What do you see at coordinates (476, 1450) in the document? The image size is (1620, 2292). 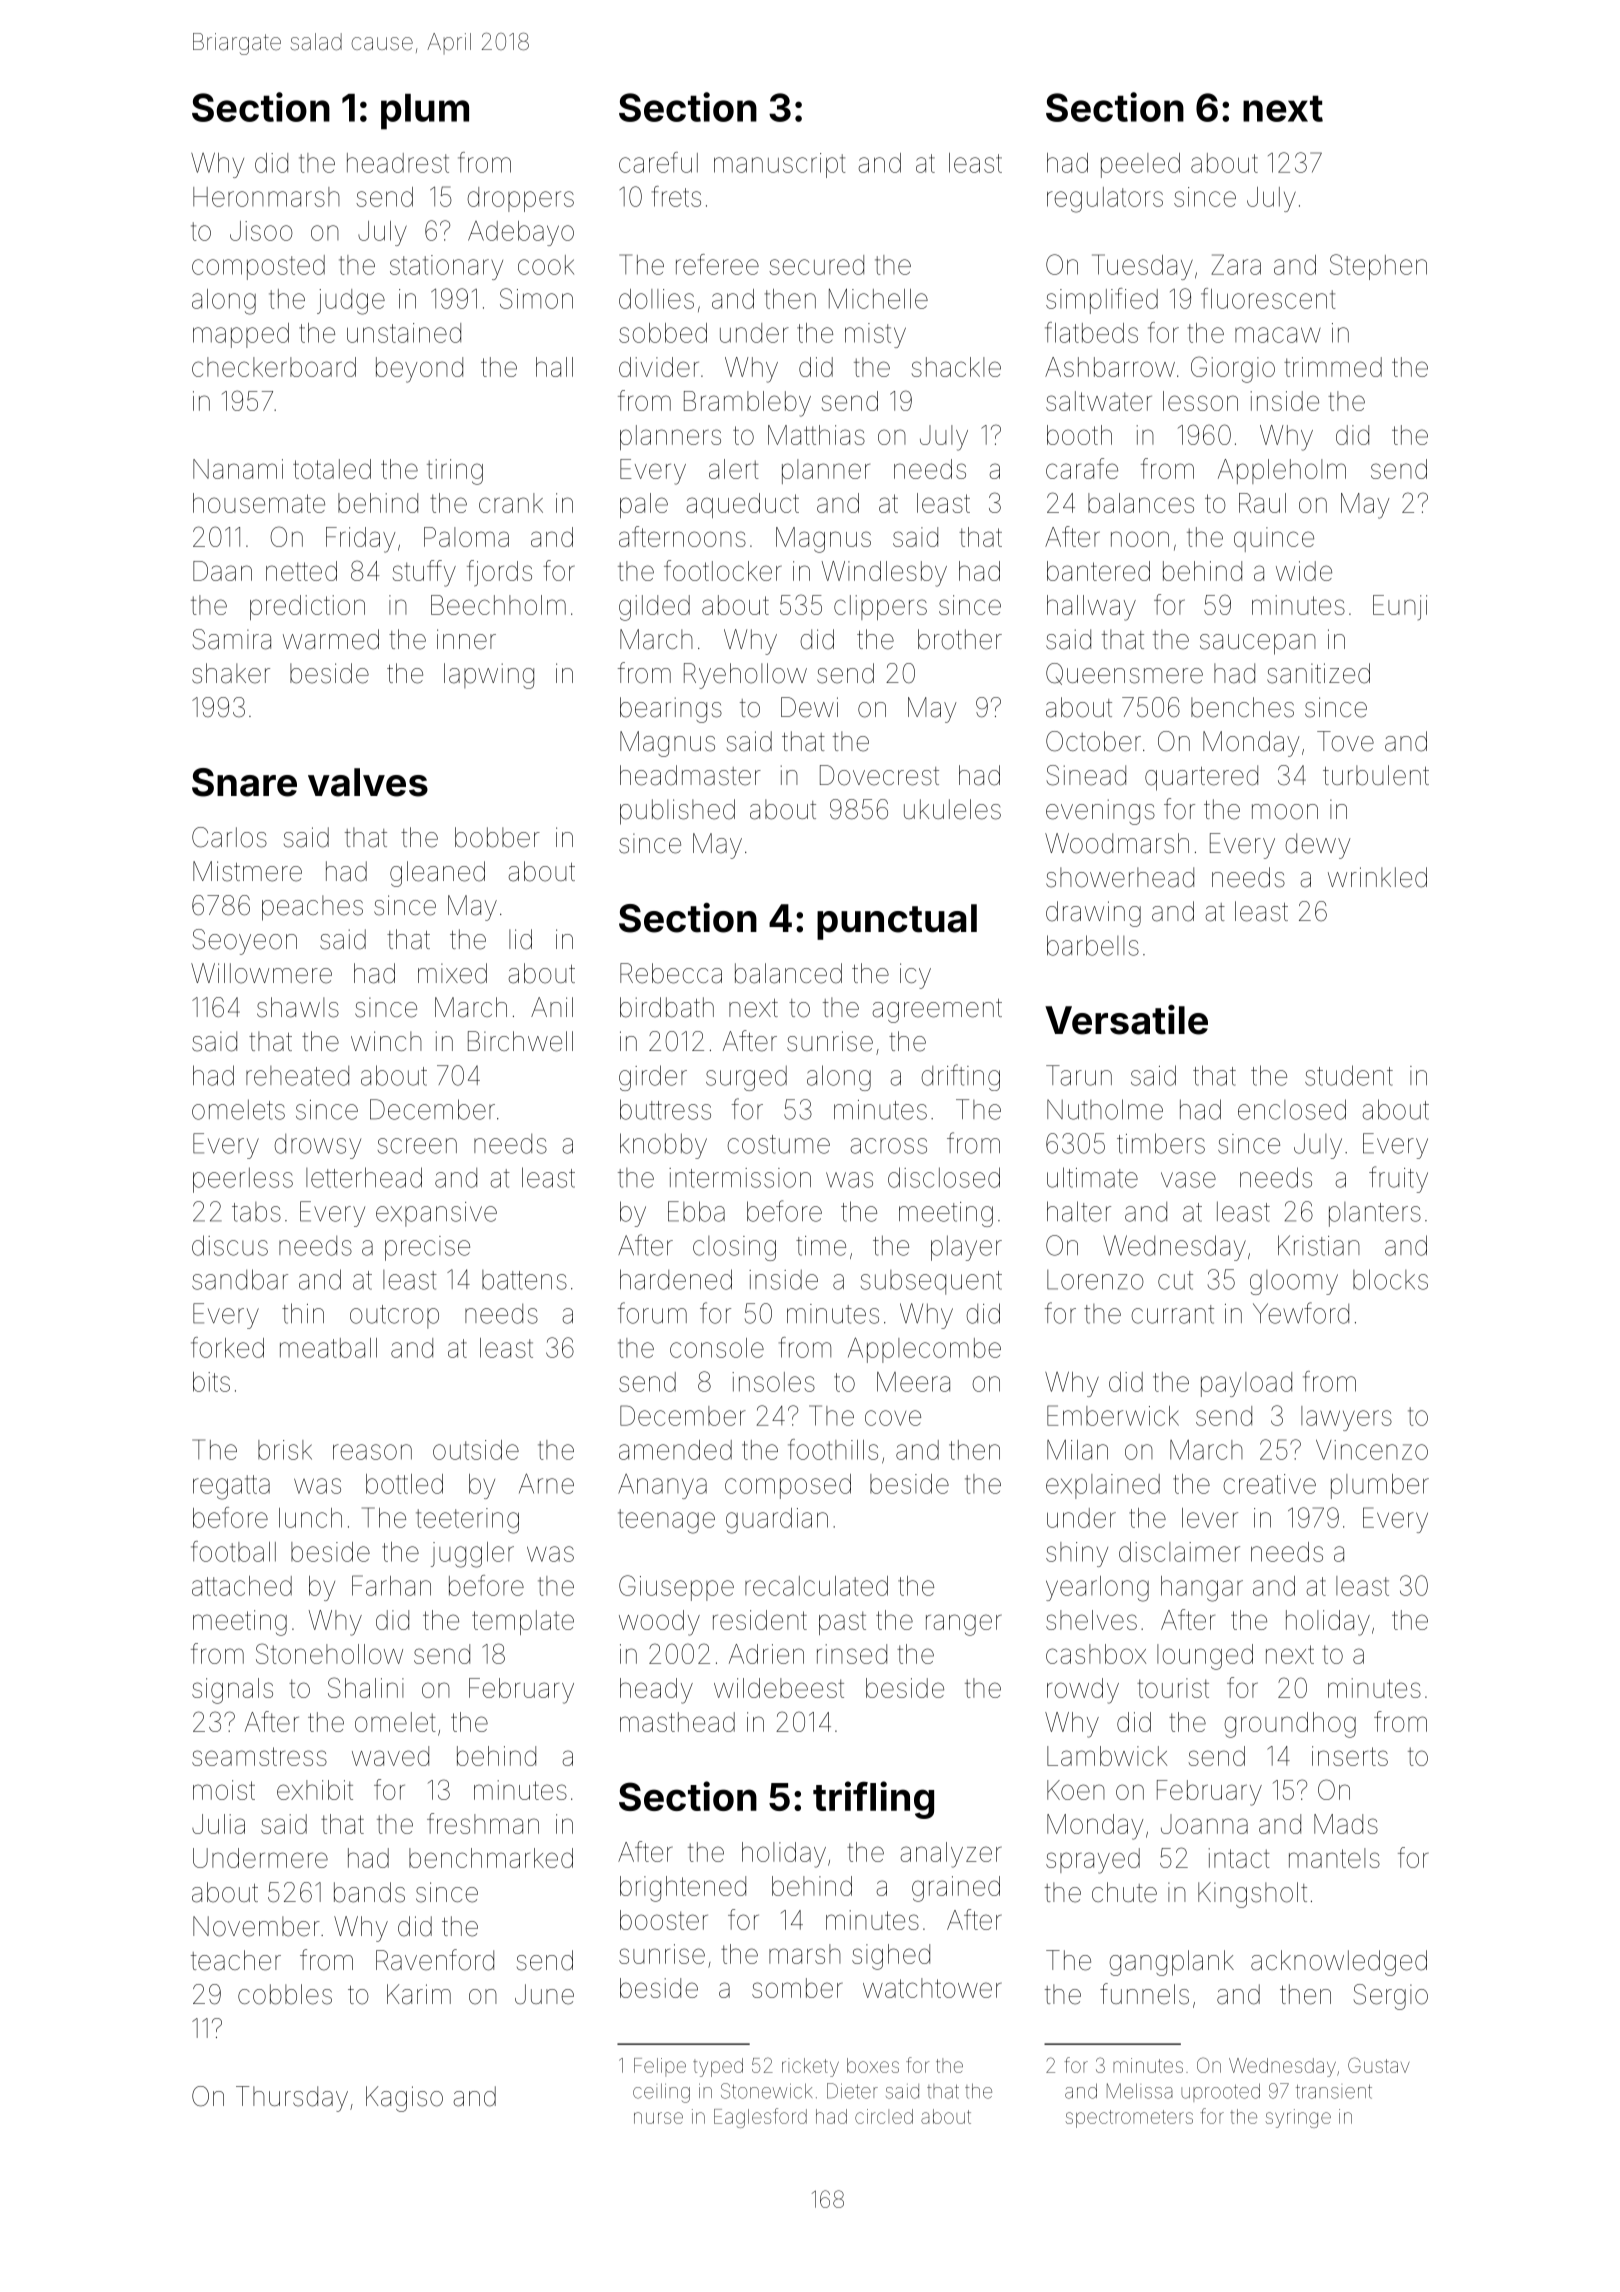 I see `outside` at bounding box center [476, 1450].
